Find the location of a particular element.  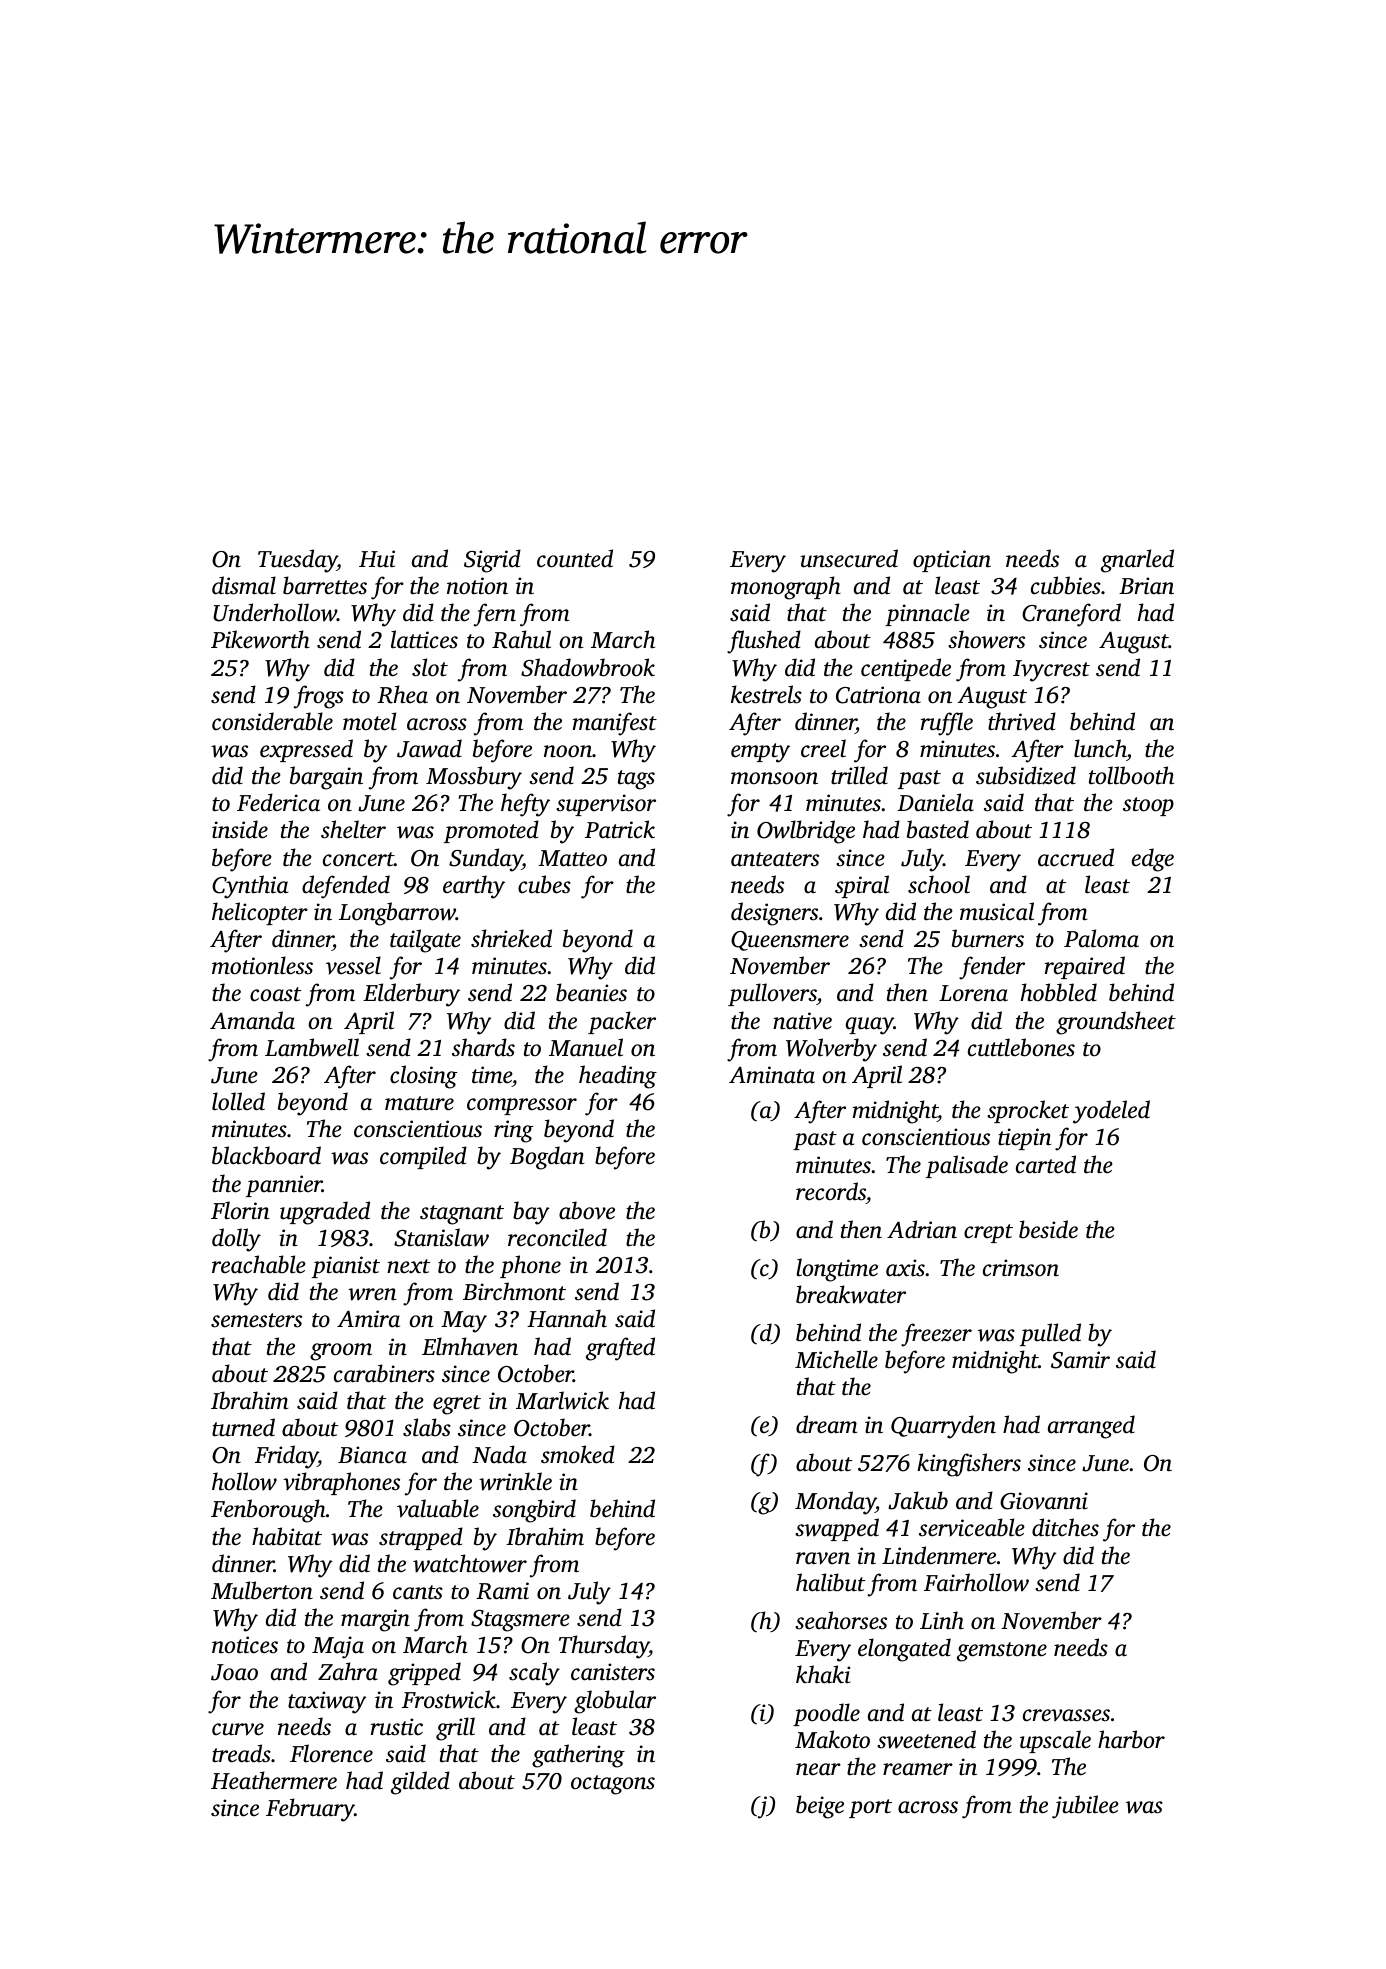

unsecured is located at coordinates (849, 558).
